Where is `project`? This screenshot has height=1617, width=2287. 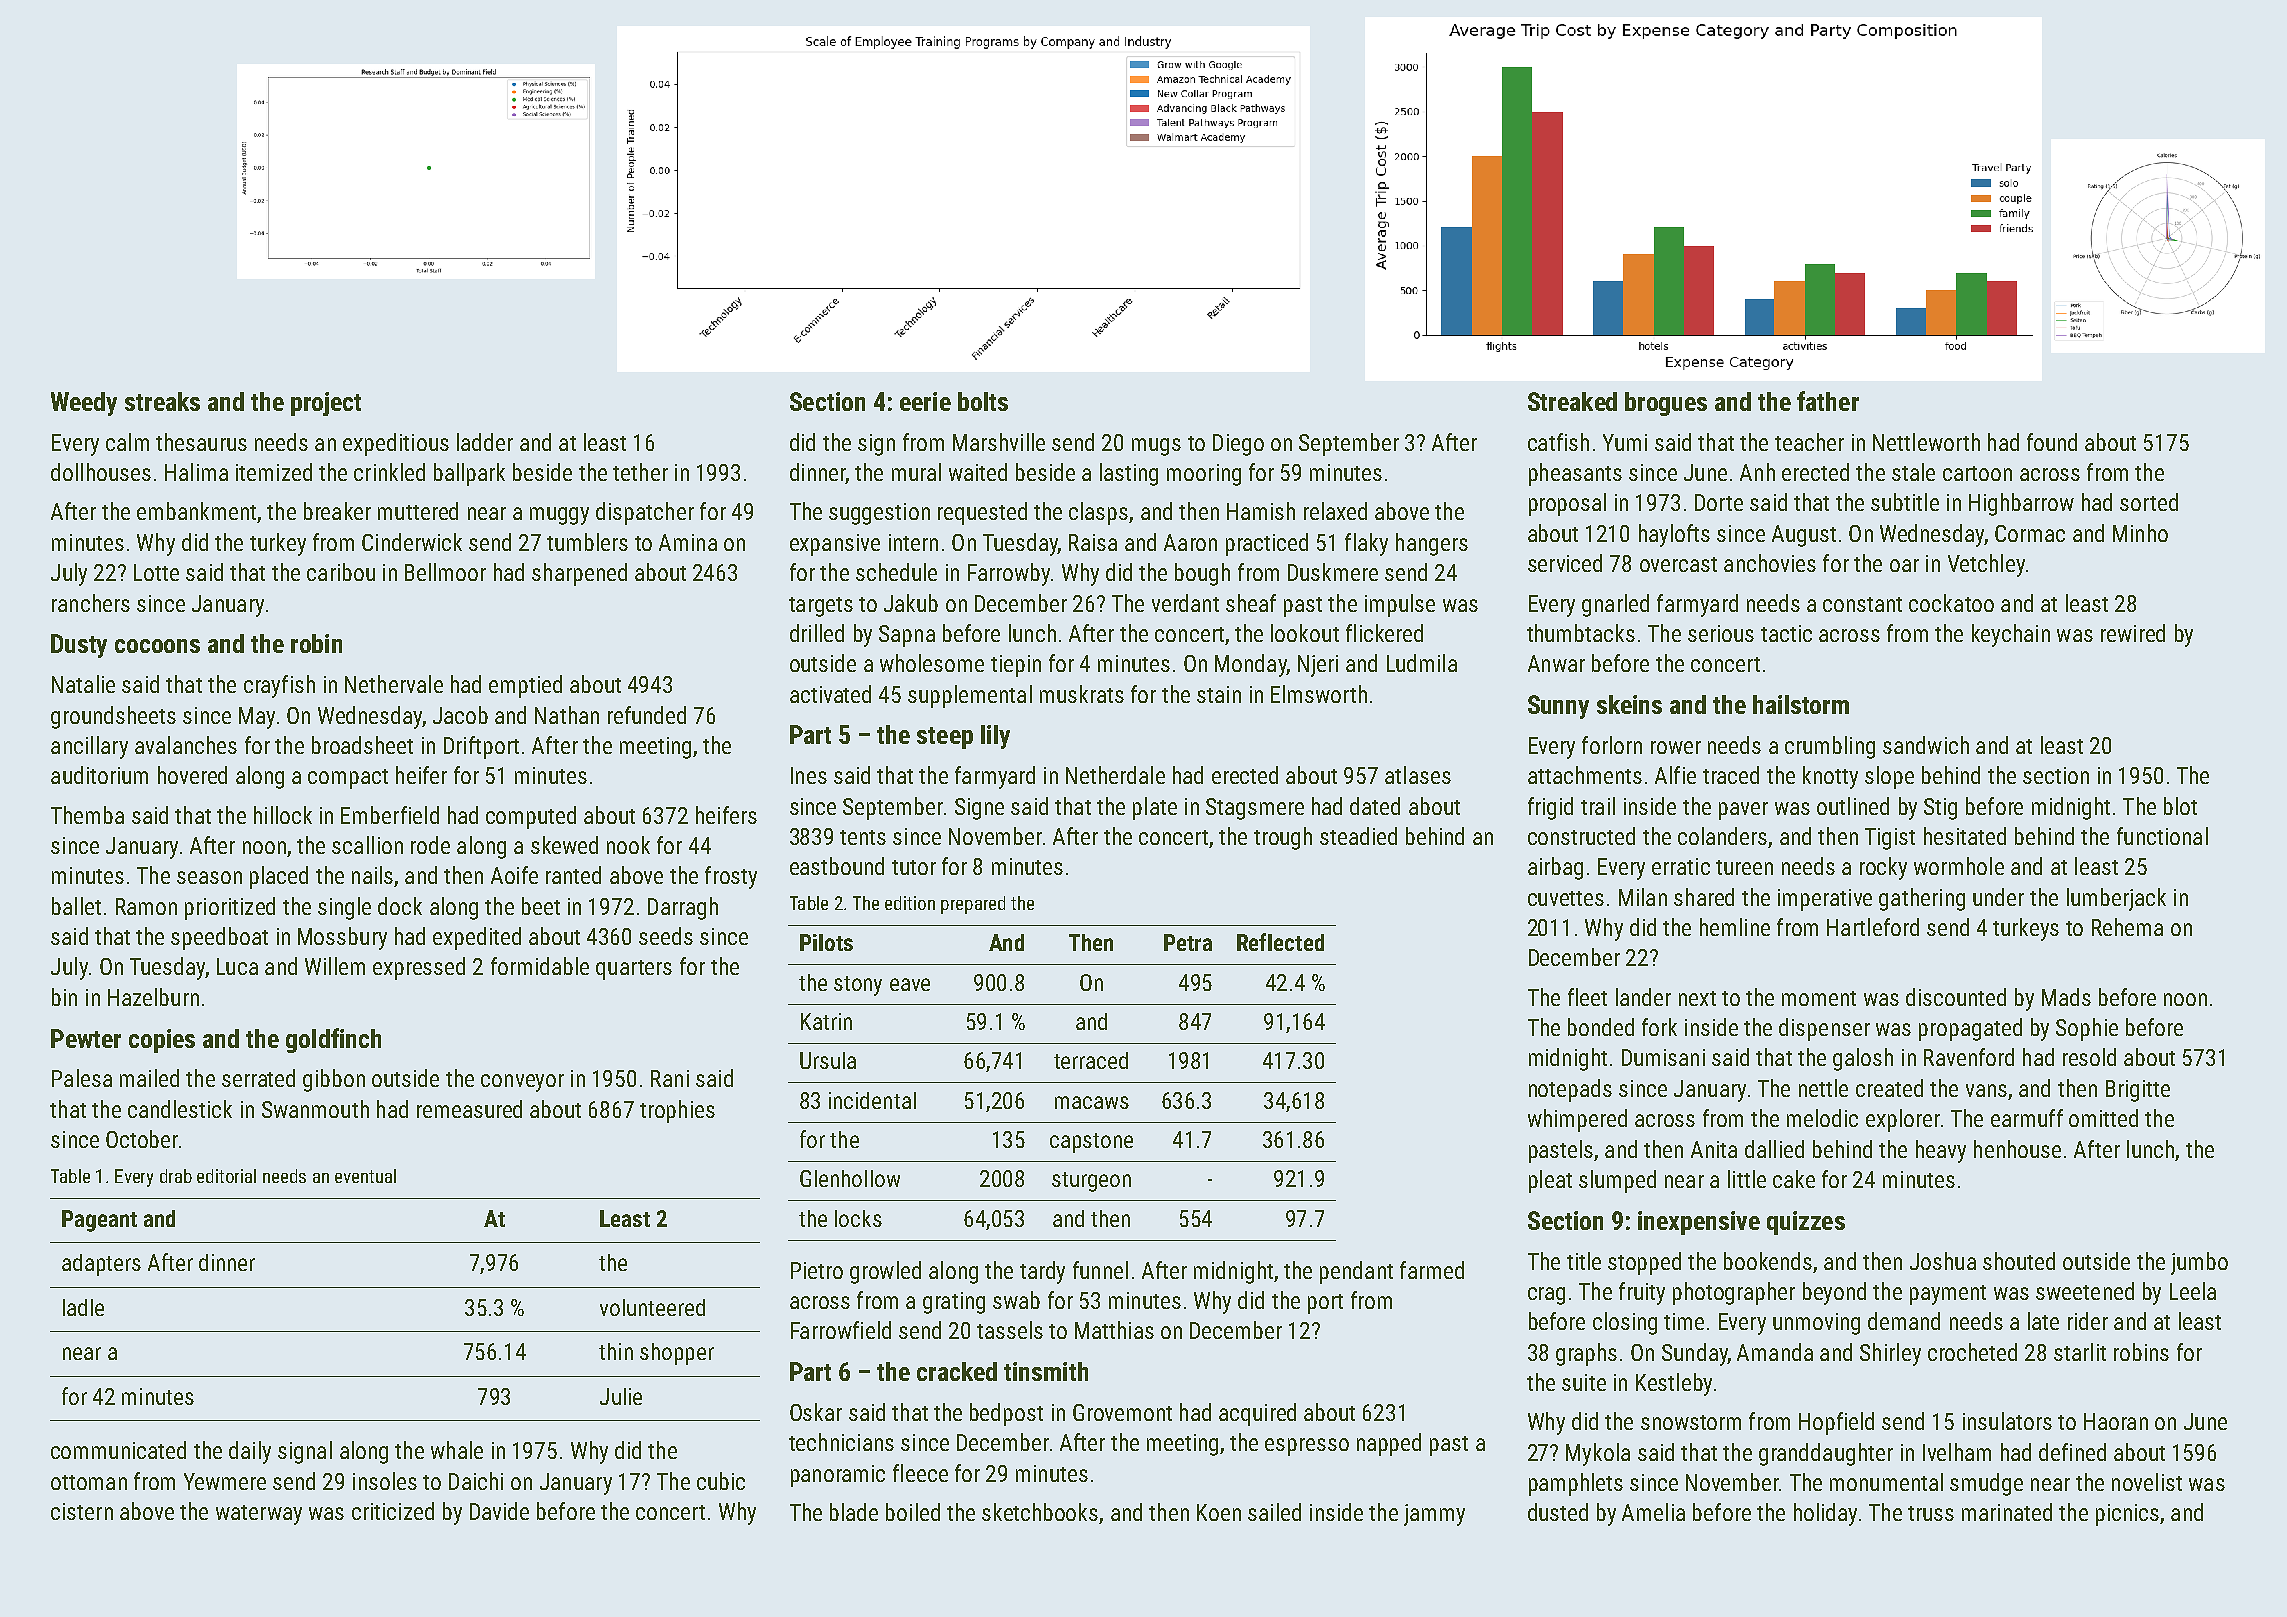
project is located at coordinates (326, 404).
